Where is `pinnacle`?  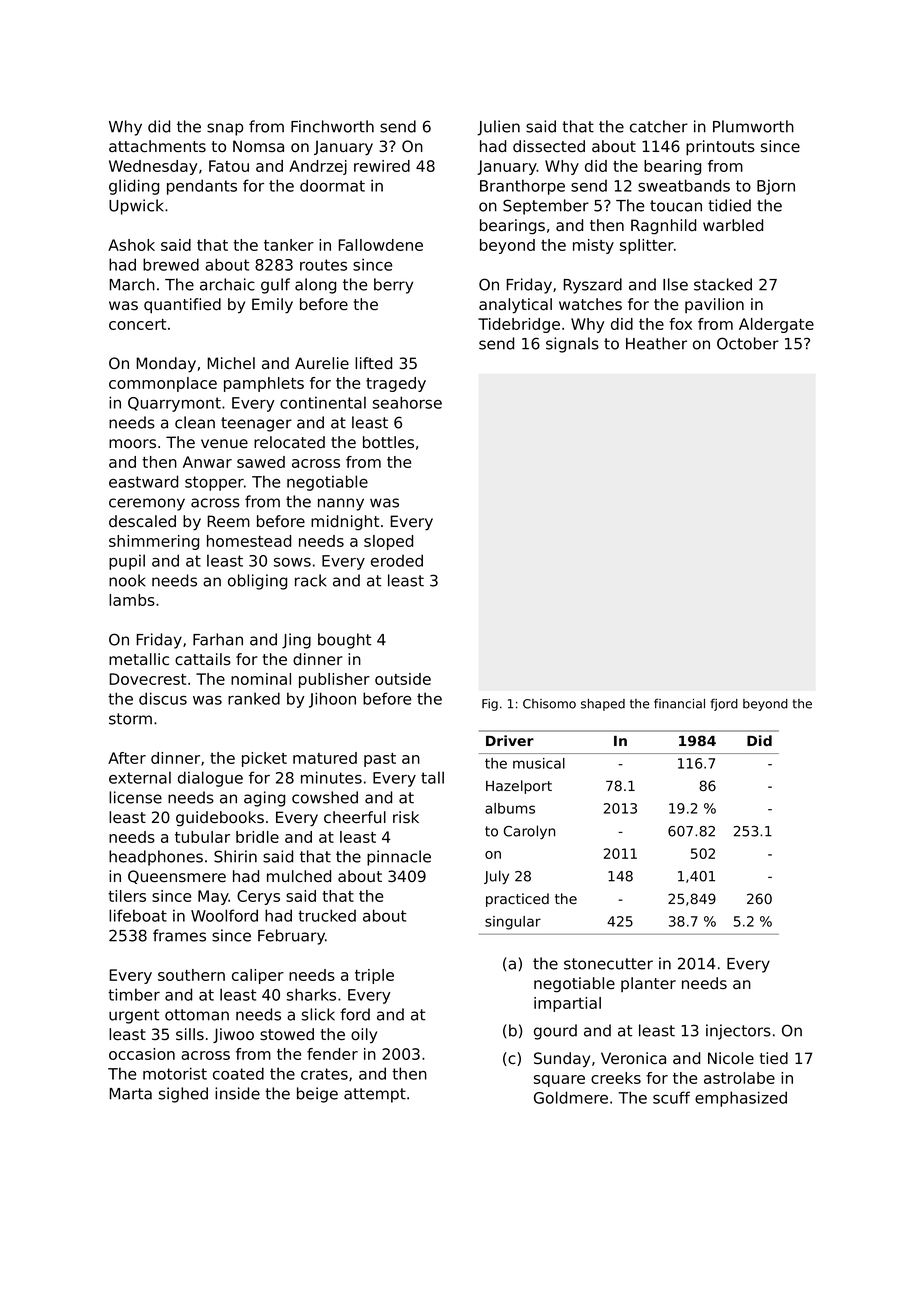
pinnacle is located at coordinates (399, 858).
